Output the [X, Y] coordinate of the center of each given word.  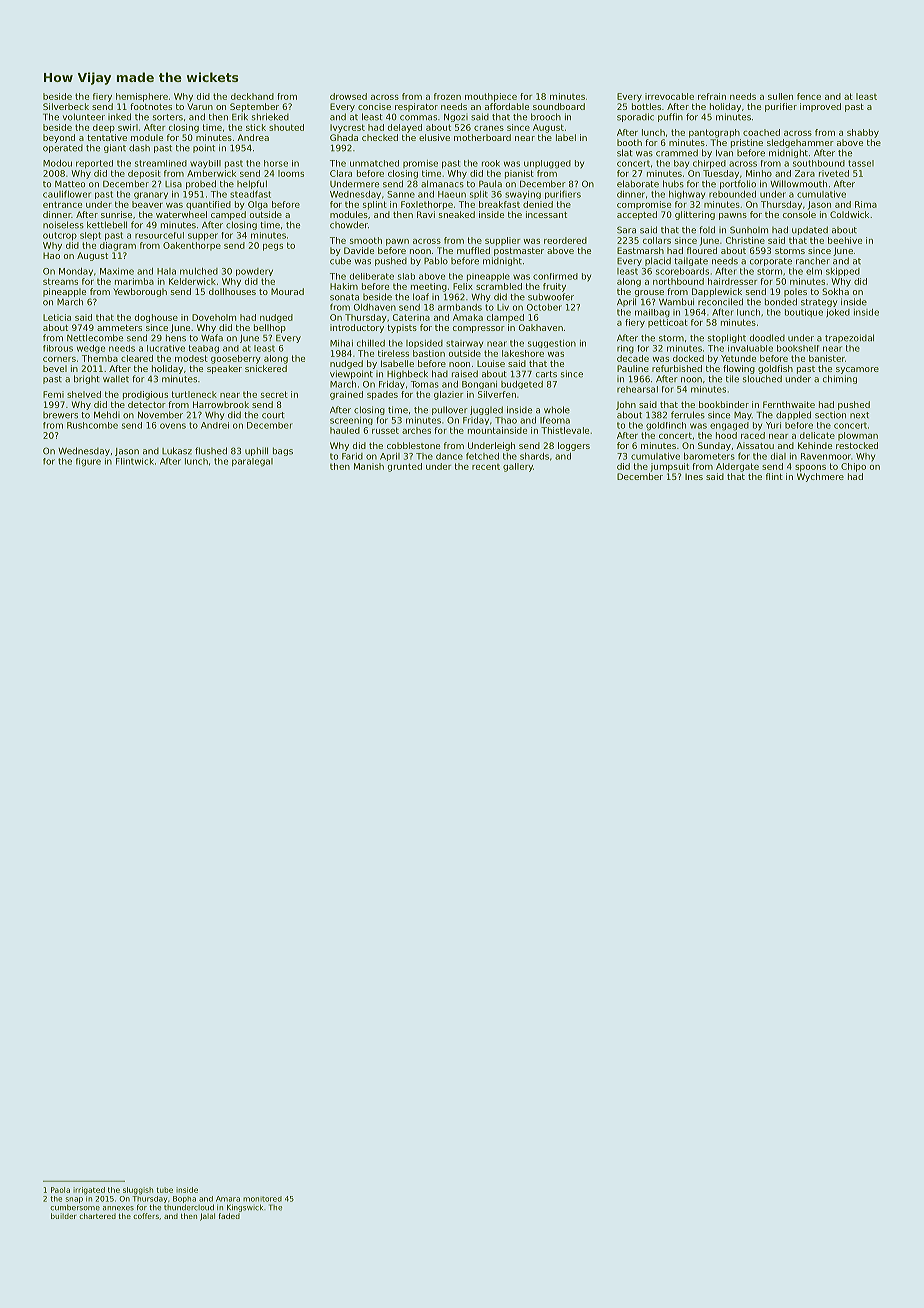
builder [64, 1216]
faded [229, 1216]
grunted [405, 467]
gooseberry [236, 359]
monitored [262, 1199]
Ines [694, 476]
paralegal [252, 462]
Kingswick [245, 1208]
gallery [518, 467]
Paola [60, 1190]
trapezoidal [849, 338]
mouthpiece [491, 97]
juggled [486, 410]
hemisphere [142, 97]
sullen [780, 96]
